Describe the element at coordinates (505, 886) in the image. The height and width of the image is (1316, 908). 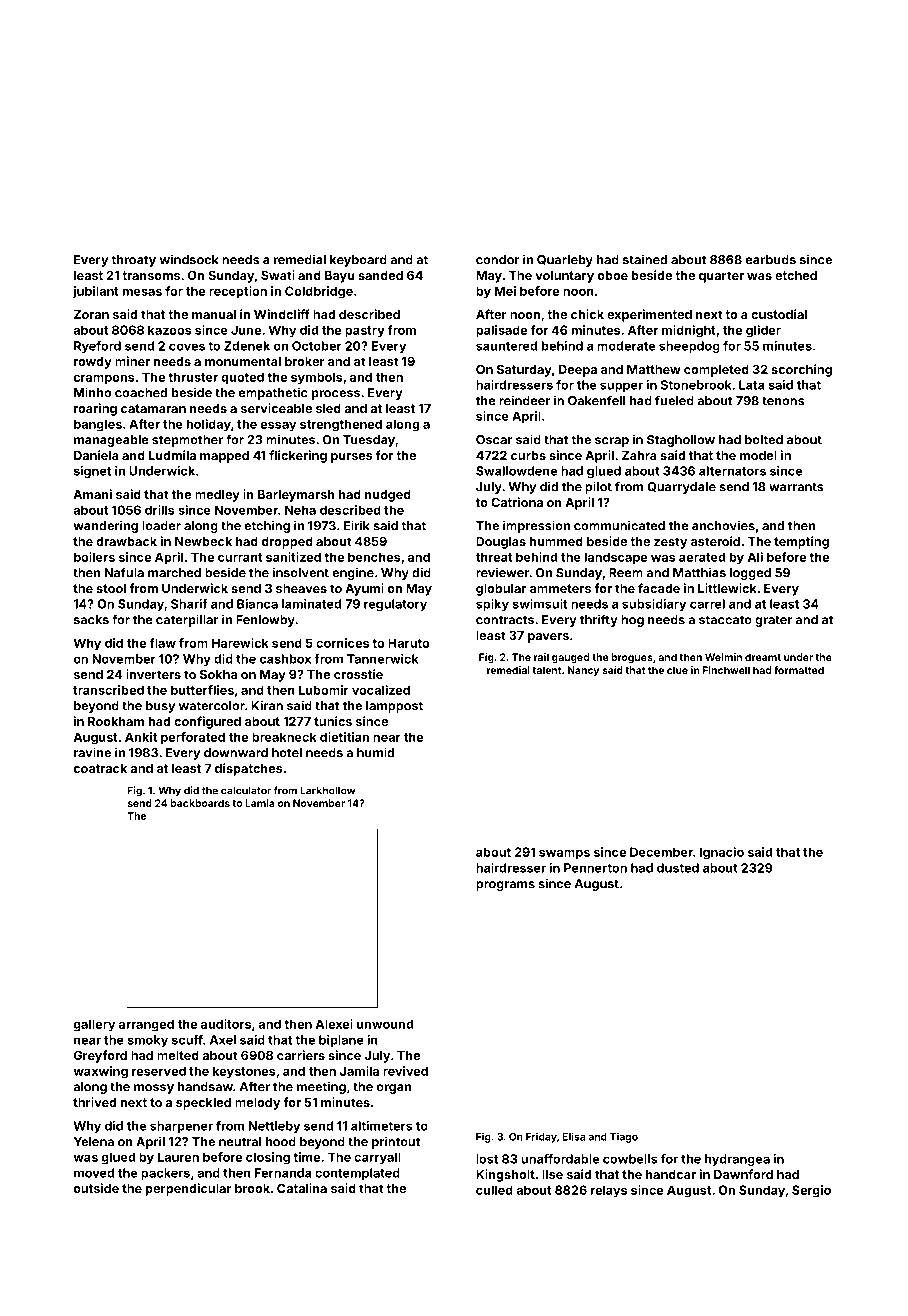
I see `programs` at that location.
